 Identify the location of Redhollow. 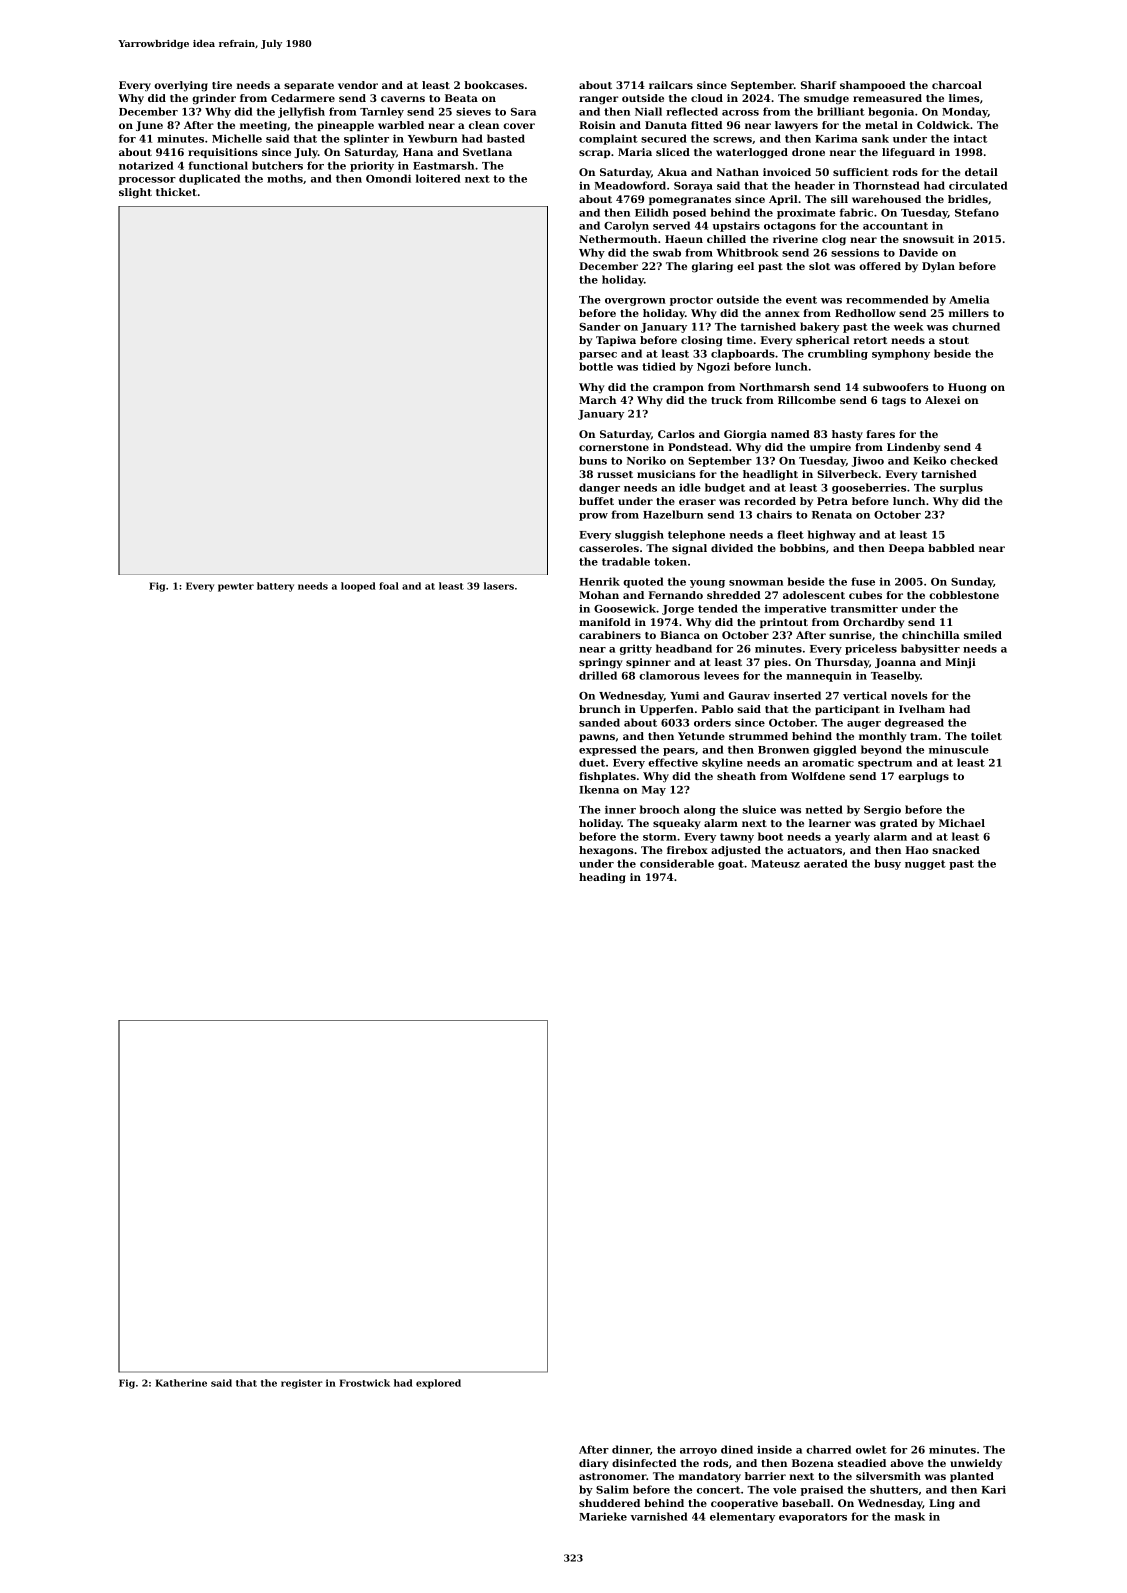
(865, 313).
